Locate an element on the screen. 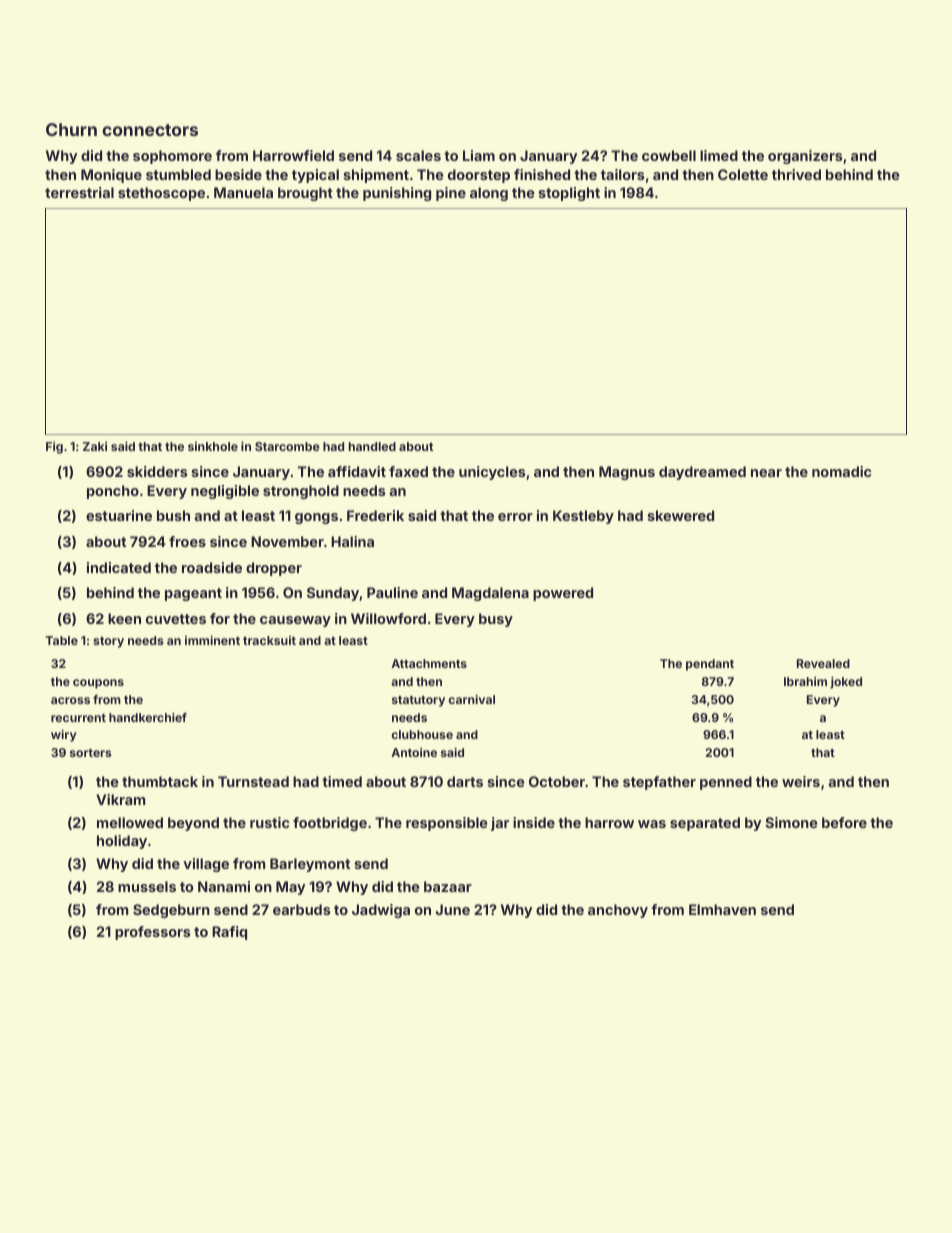 The image size is (952, 1233). thrived is located at coordinates (796, 174).
